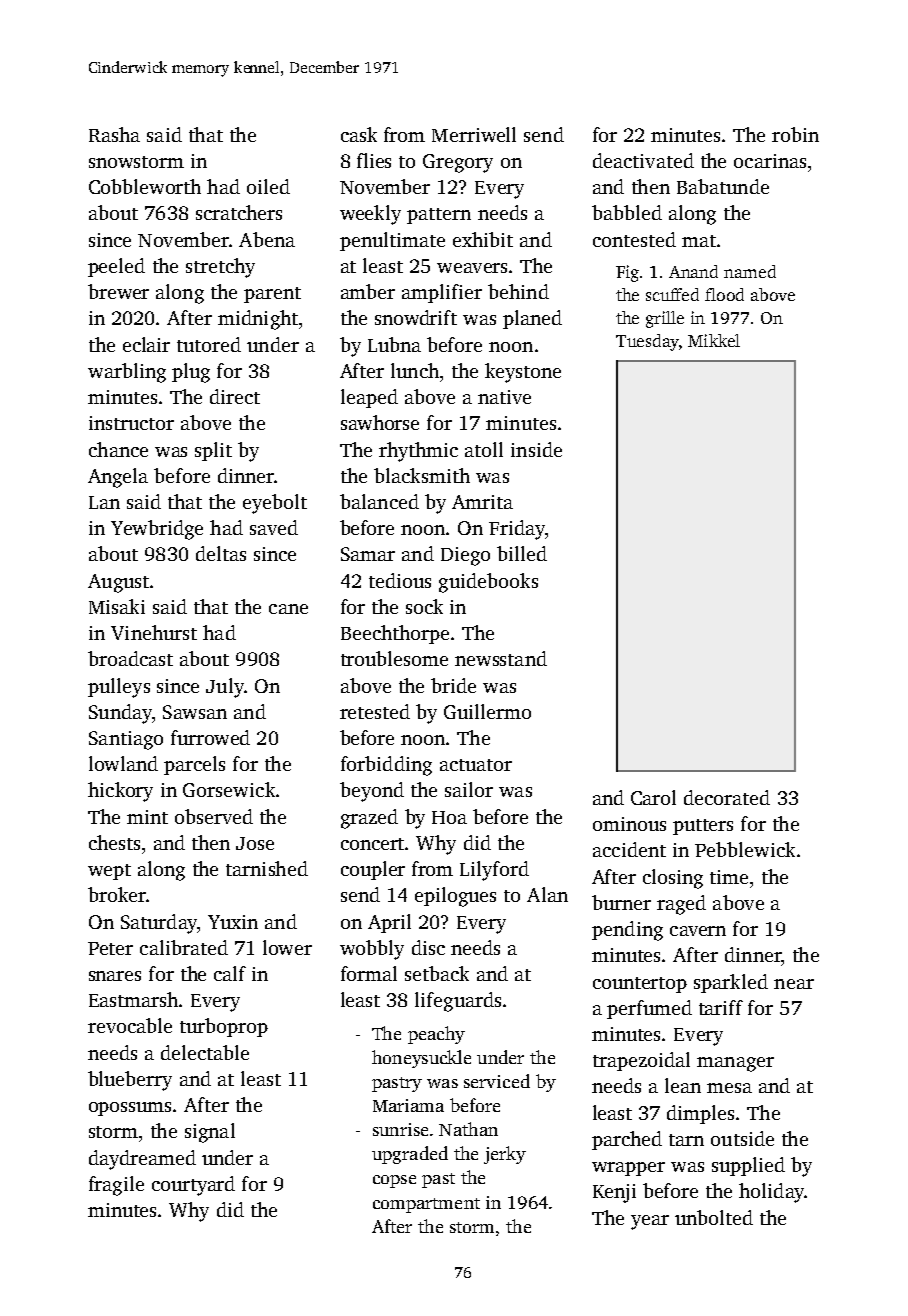 This screenshot has height=1316, width=908. Describe the element at coordinates (220, 268) in the screenshot. I see `stretchy` at that location.
